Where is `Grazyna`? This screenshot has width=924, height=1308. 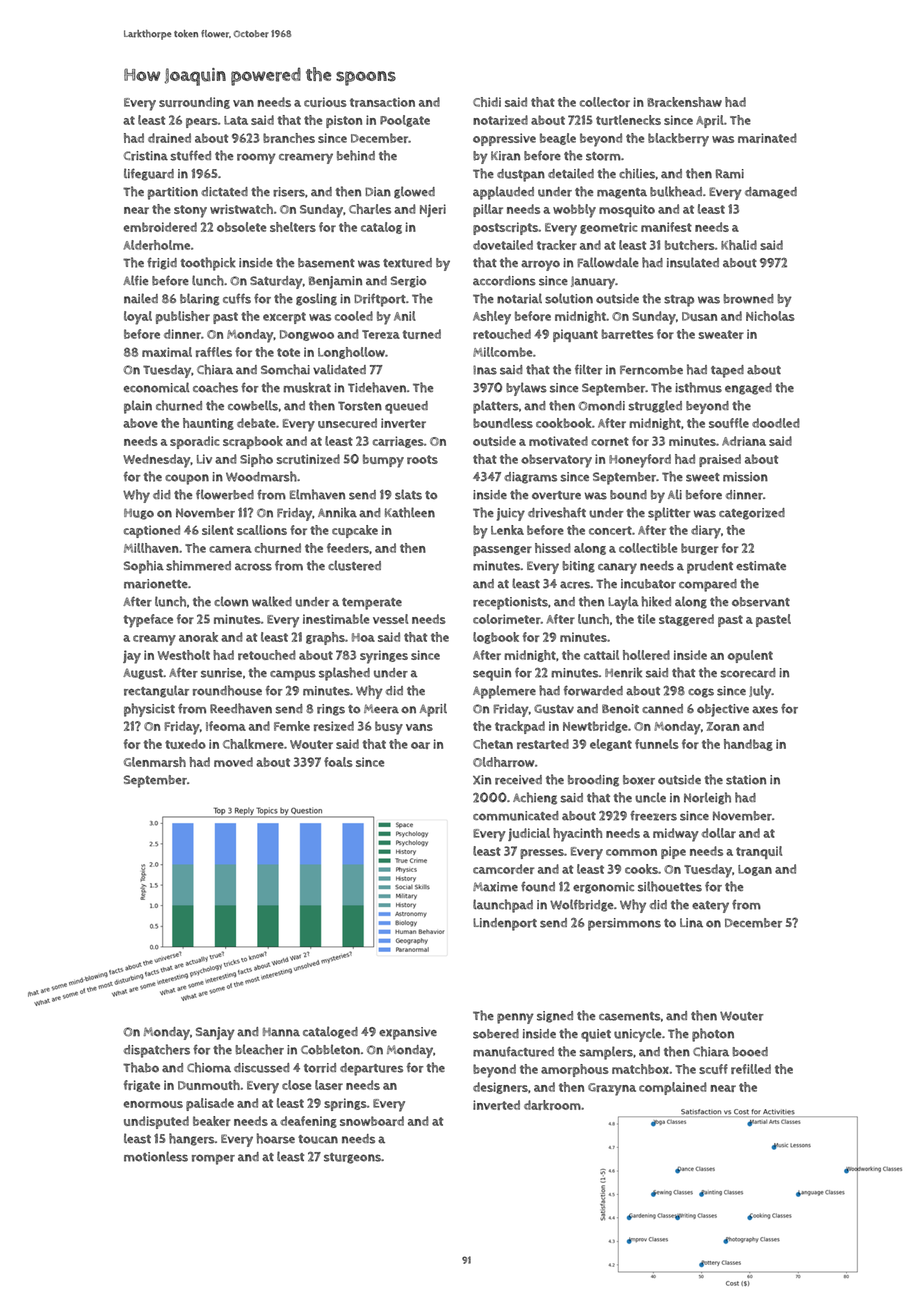 Grazyna is located at coordinates (612, 1089).
